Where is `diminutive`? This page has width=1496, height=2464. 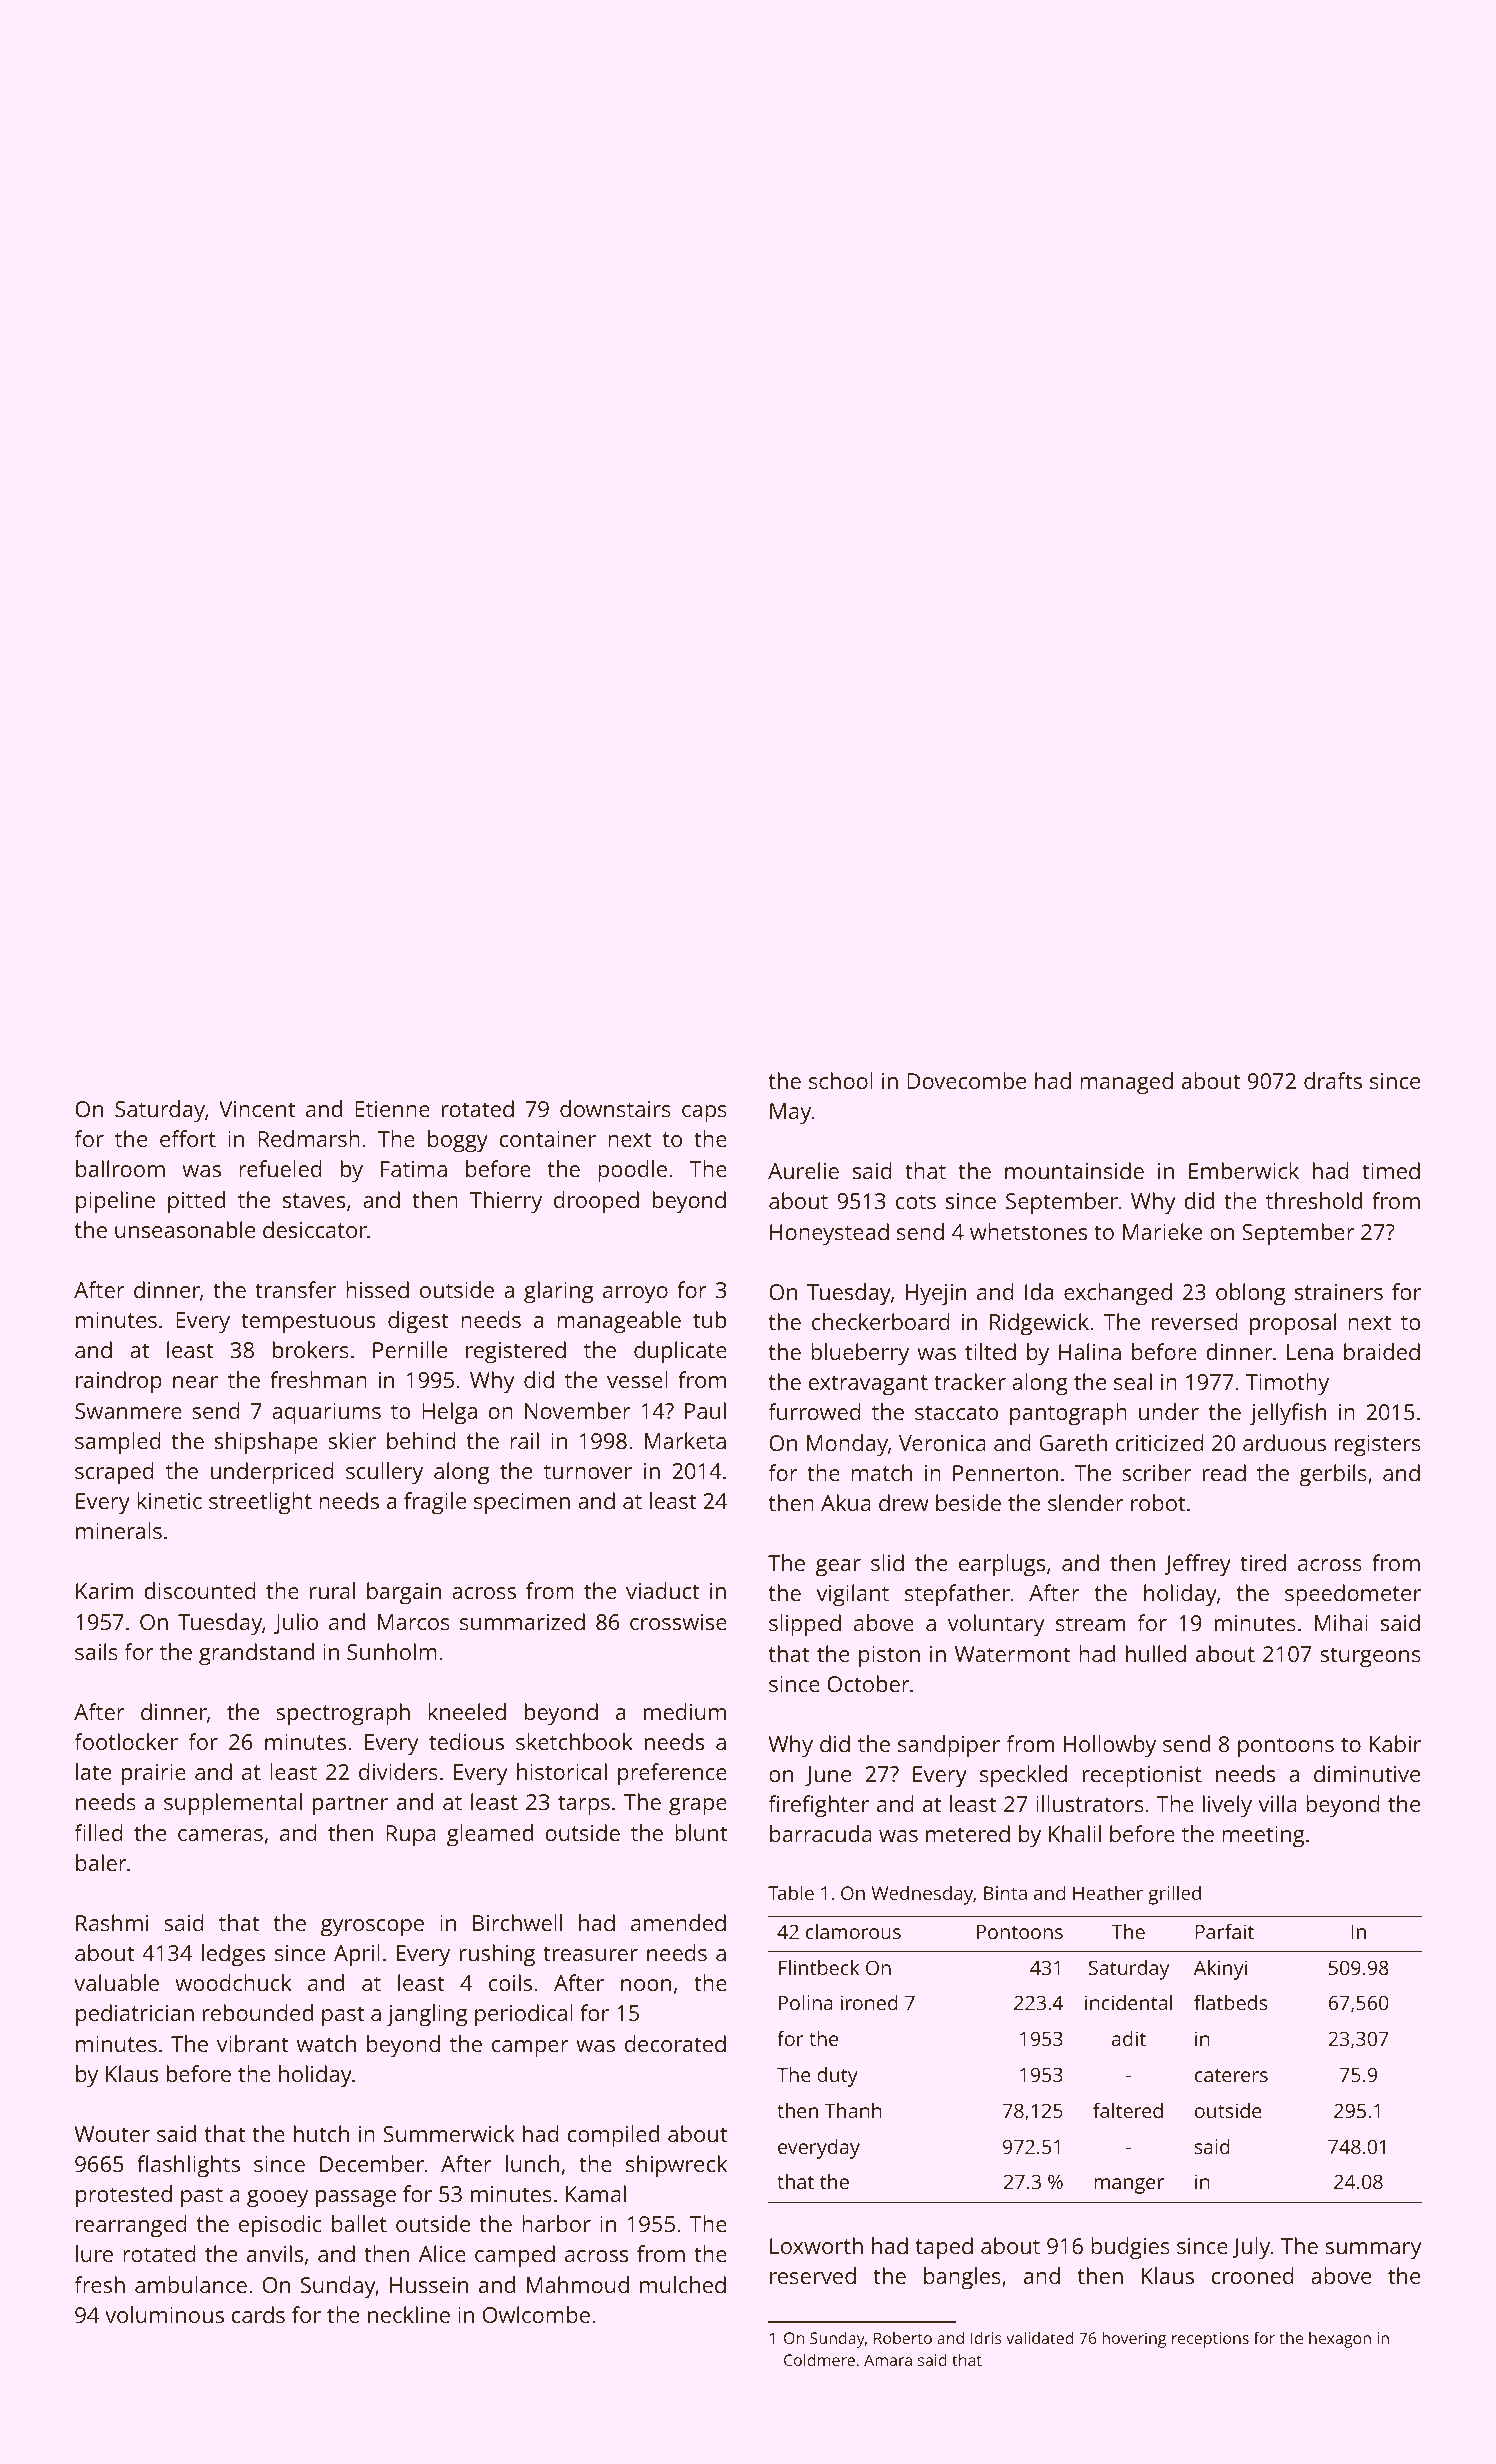
diminutive is located at coordinates (1367, 1773).
